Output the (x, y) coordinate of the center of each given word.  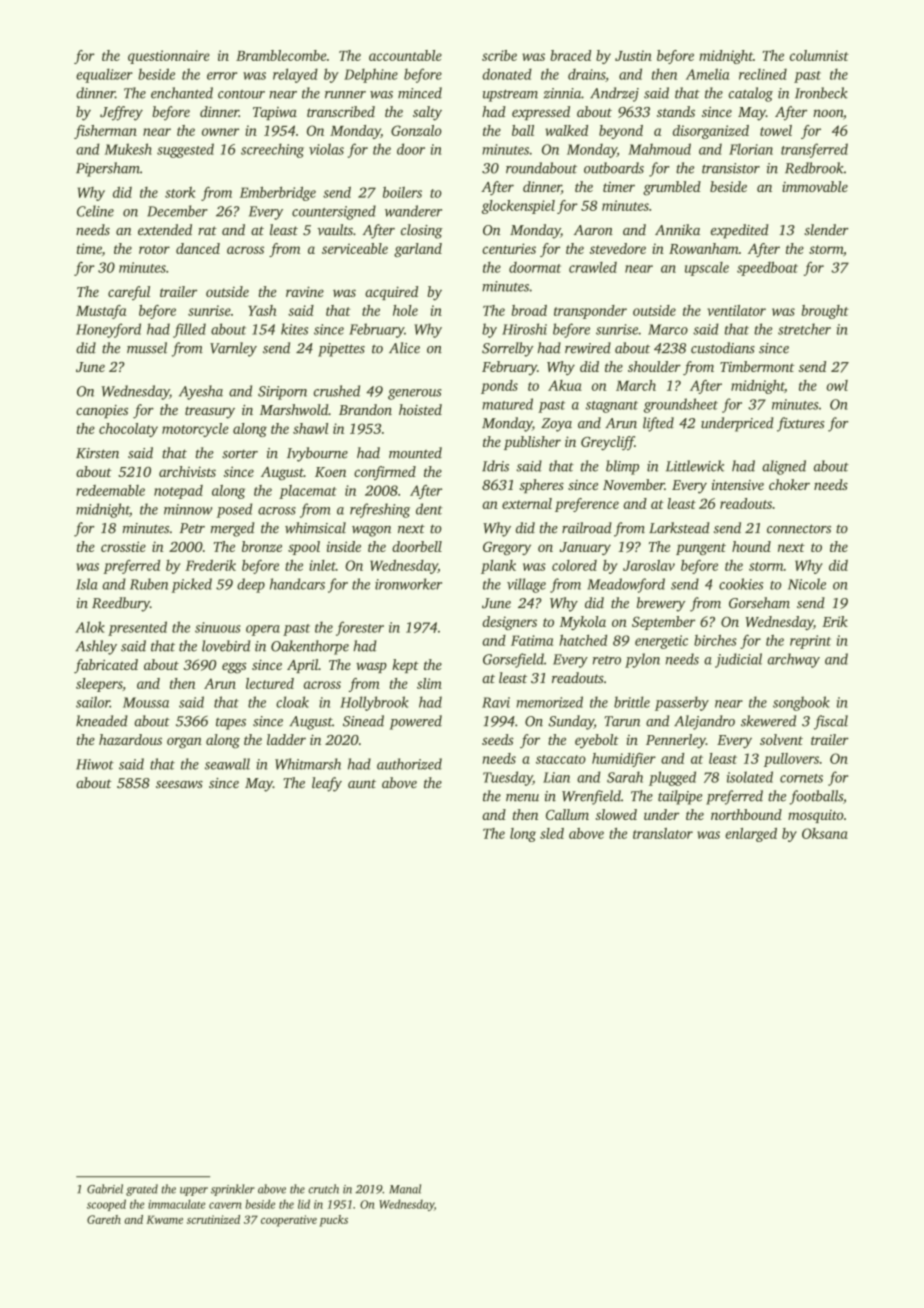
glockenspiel (518, 207)
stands (676, 111)
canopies (102, 411)
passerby (682, 703)
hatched (583, 640)
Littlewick (695, 466)
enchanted (182, 93)
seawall (227, 764)
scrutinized (213, 1219)
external (527, 503)
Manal (405, 1189)
